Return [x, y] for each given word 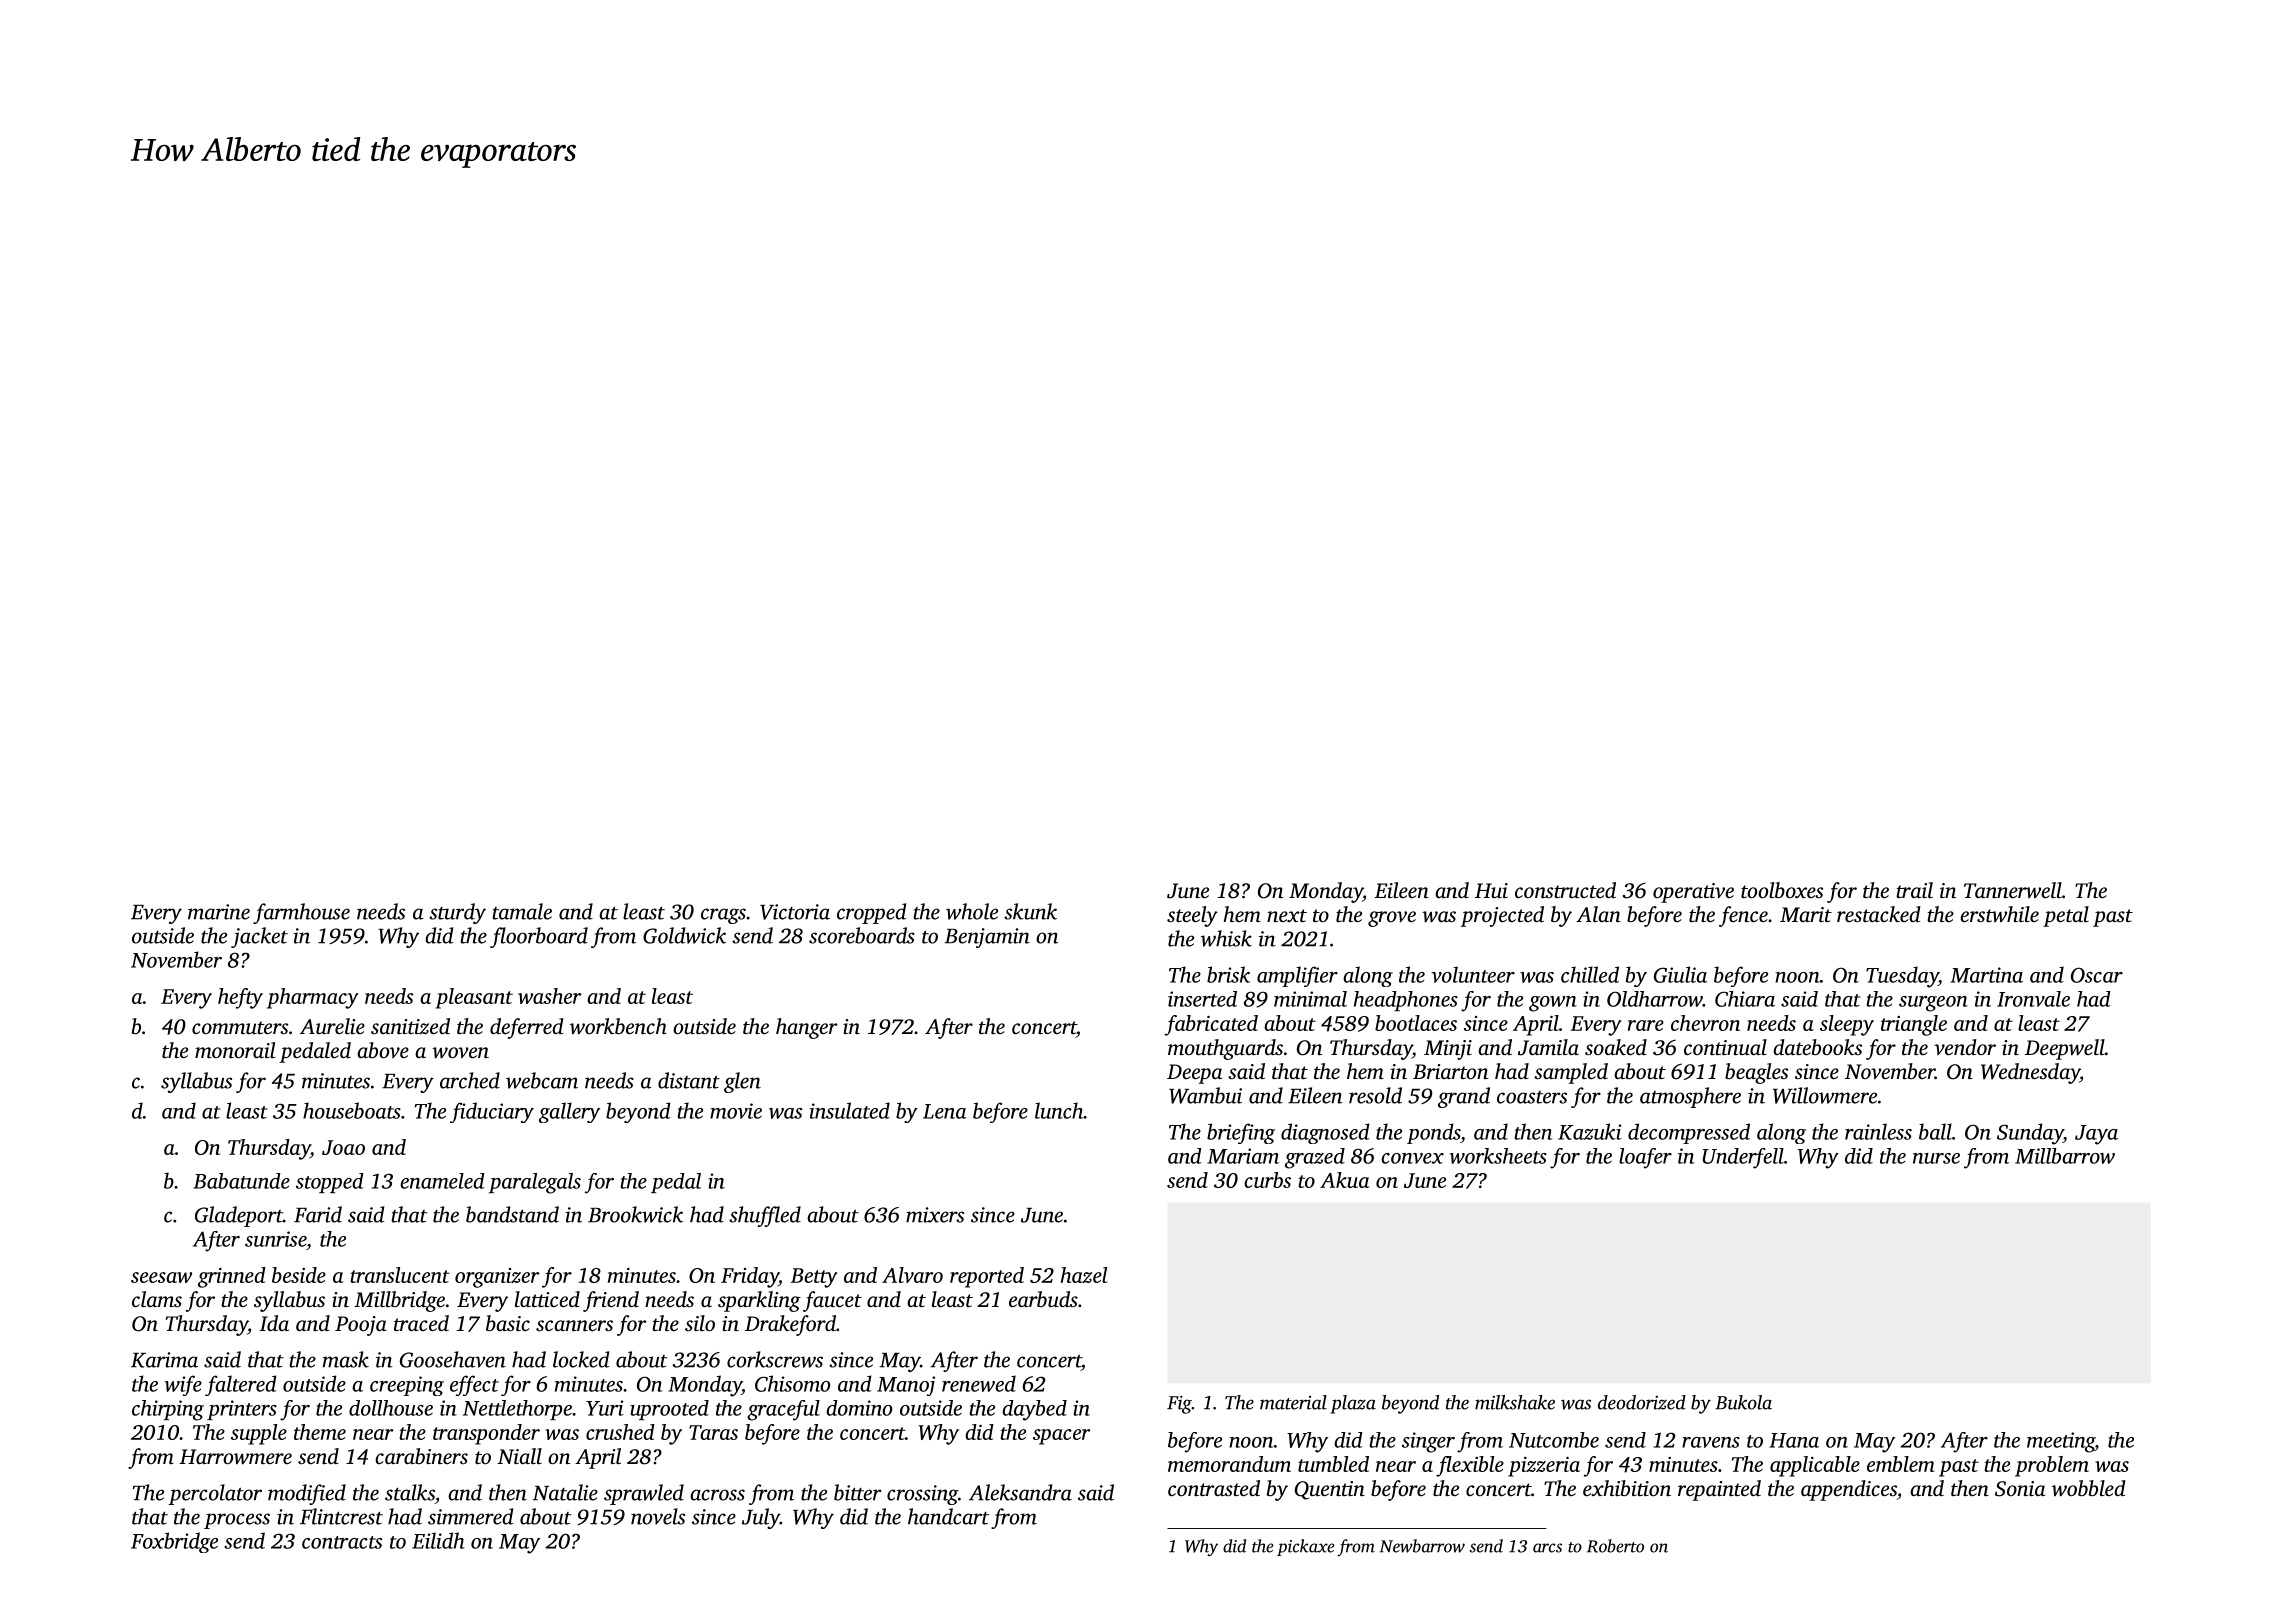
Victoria [795, 912]
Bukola [1743, 1402]
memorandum [1229, 1464]
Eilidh [438, 1540]
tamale [522, 911]
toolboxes [1782, 890]
